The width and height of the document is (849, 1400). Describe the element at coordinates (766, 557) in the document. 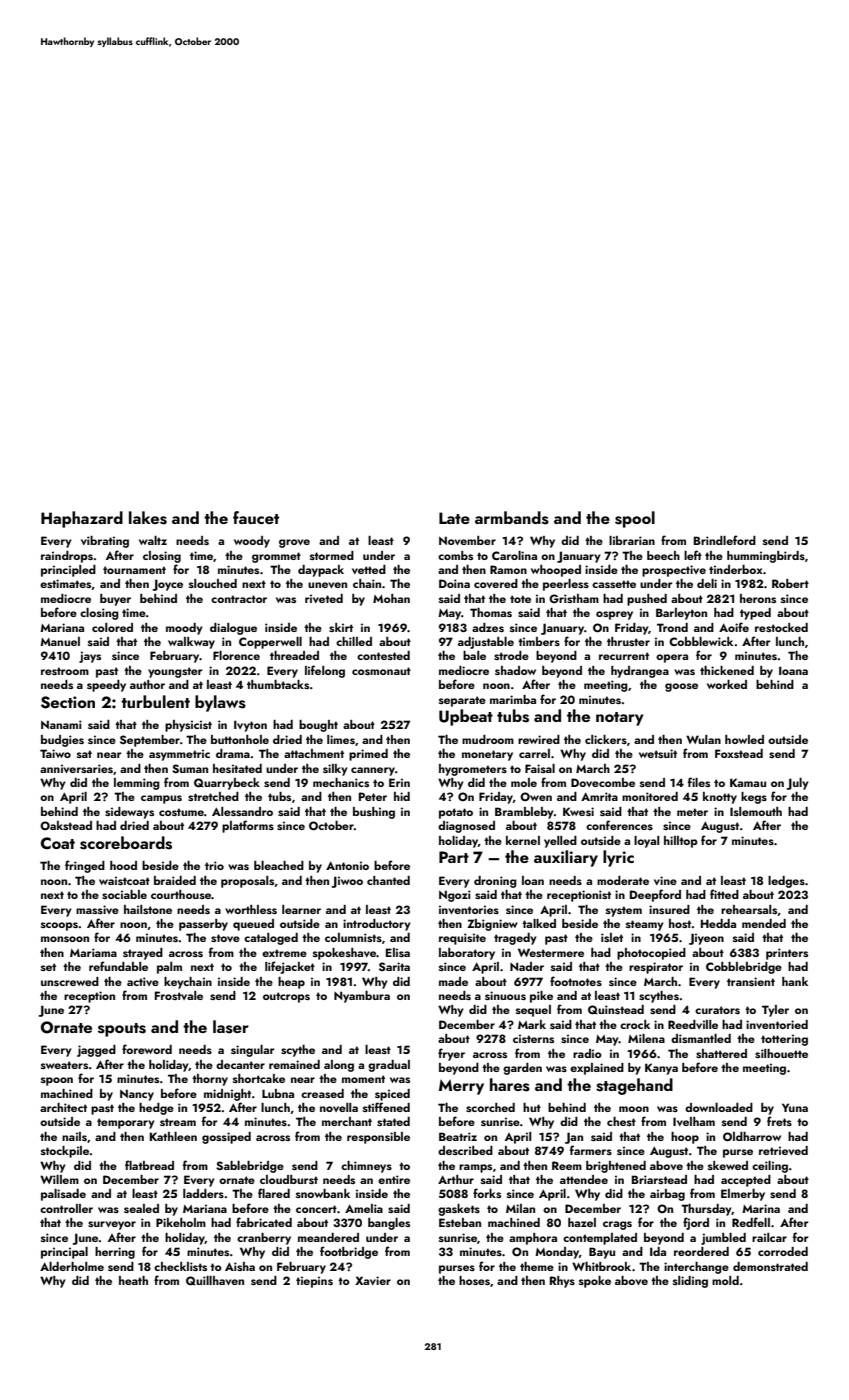

I see `hummingbirds` at that location.
